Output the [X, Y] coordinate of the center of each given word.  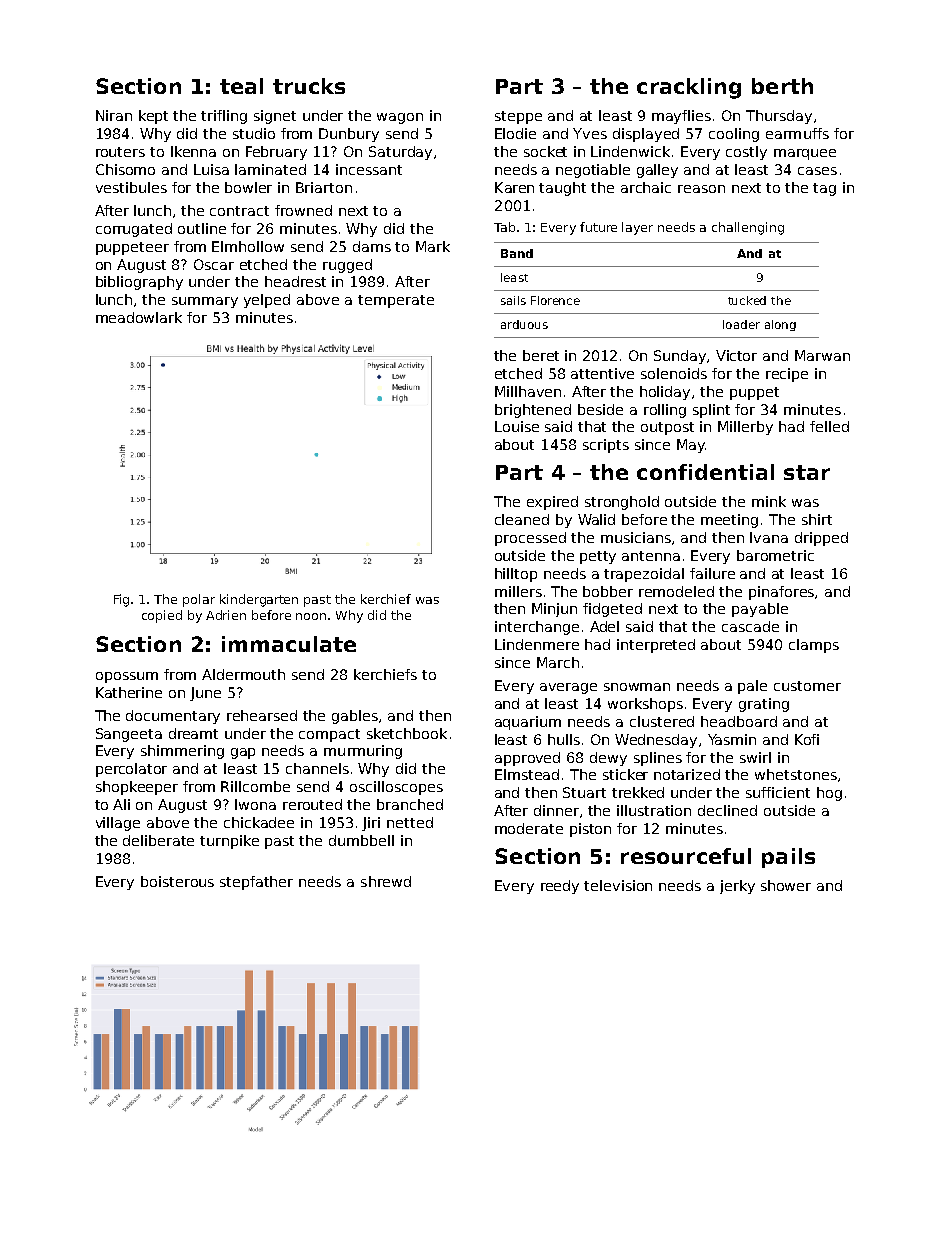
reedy [560, 887]
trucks [309, 86]
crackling [689, 88]
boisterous [177, 881]
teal [241, 86]
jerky [737, 887]
